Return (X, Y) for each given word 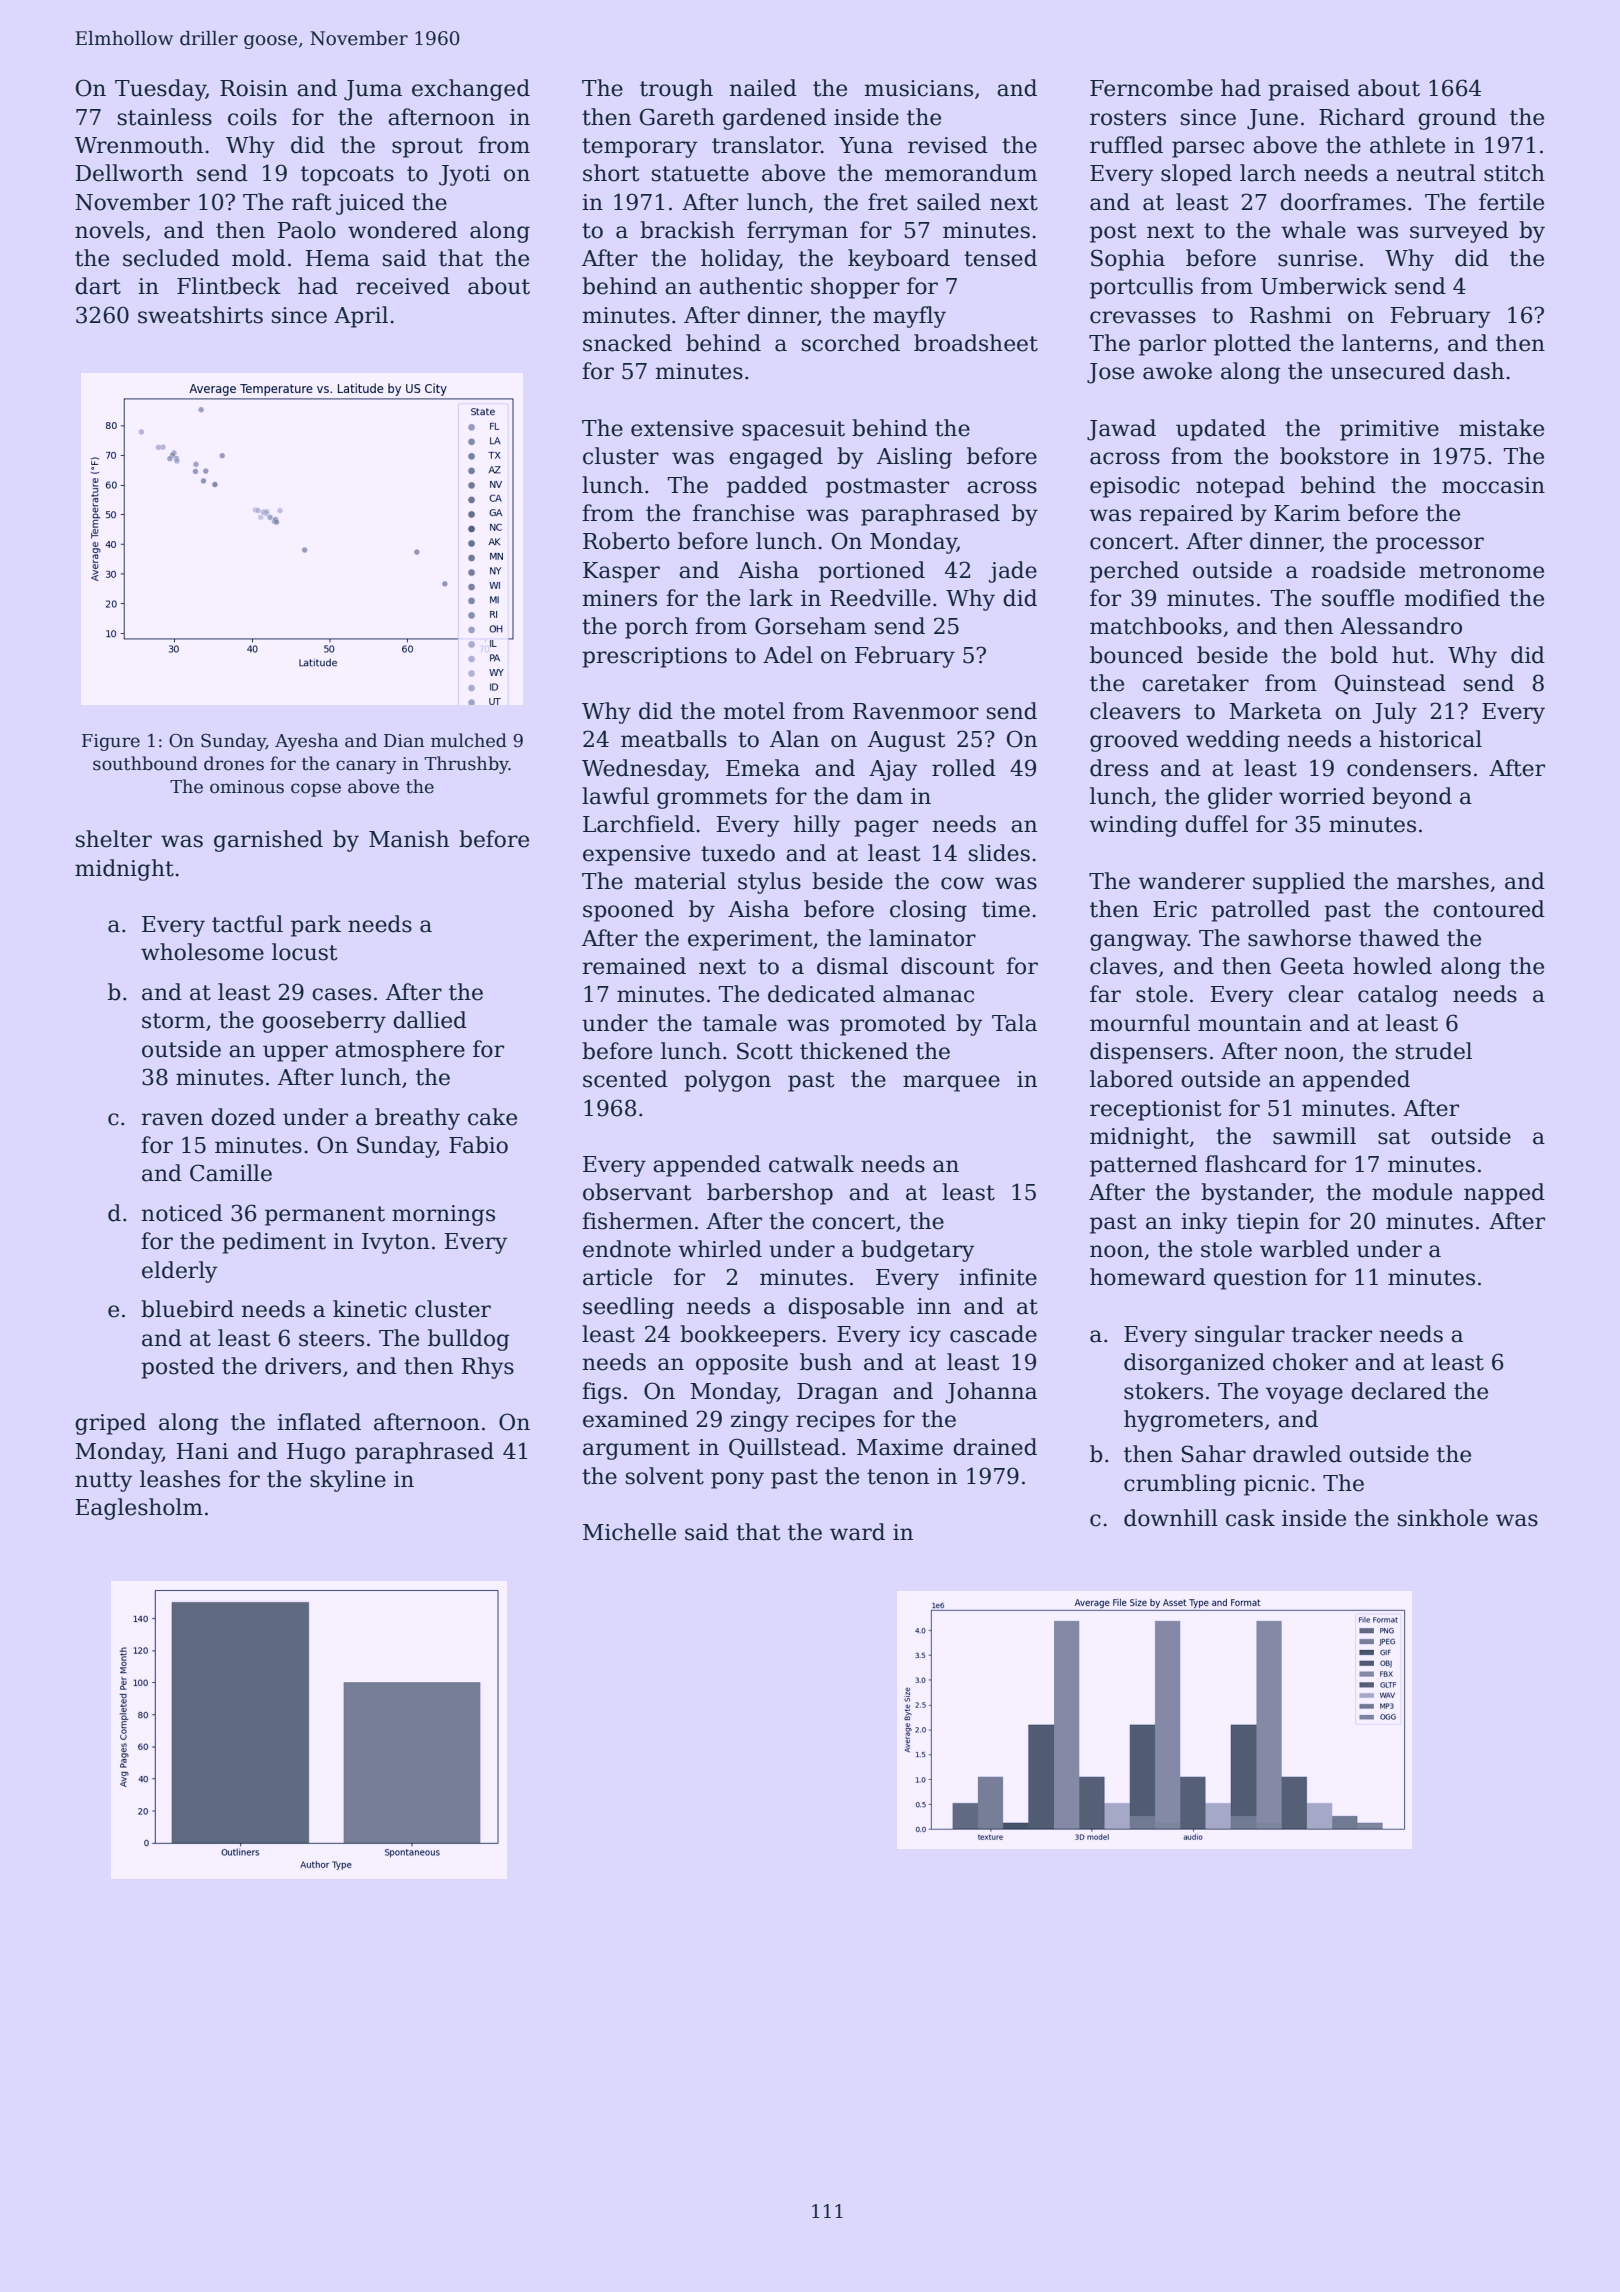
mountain (1250, 1023)
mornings (443, 1215)
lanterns (1387, 343)
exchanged (471, 90)
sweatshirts (200, 315)
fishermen (637, 1221)
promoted (893, 1025)
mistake (1501, 428)
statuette (700, 174)
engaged (776, 458)
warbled (1304, 1249)
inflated (319, 1422)
